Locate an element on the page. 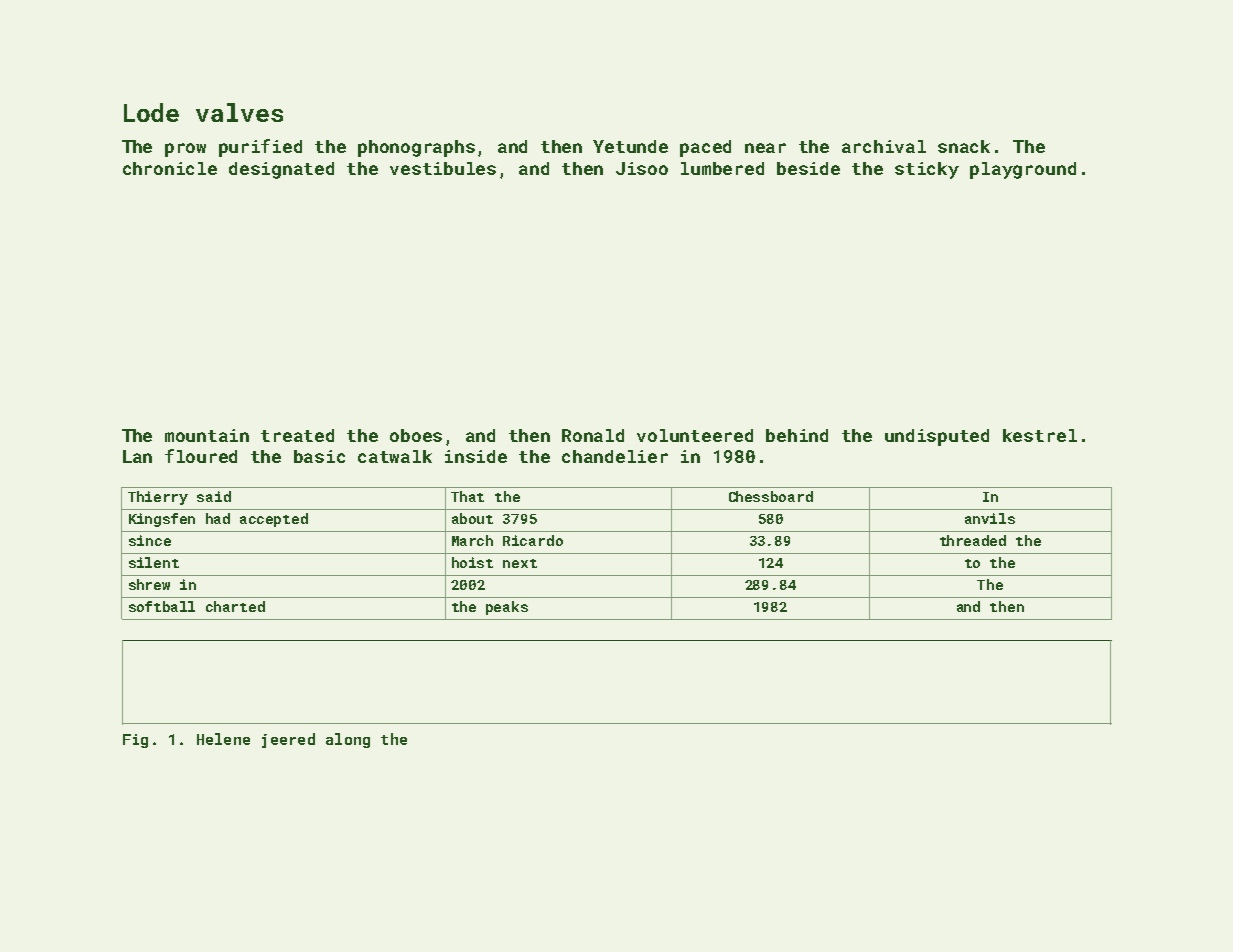 The width and height of the page is (1233, 952). threaded is located at coordinates (973, 540).
